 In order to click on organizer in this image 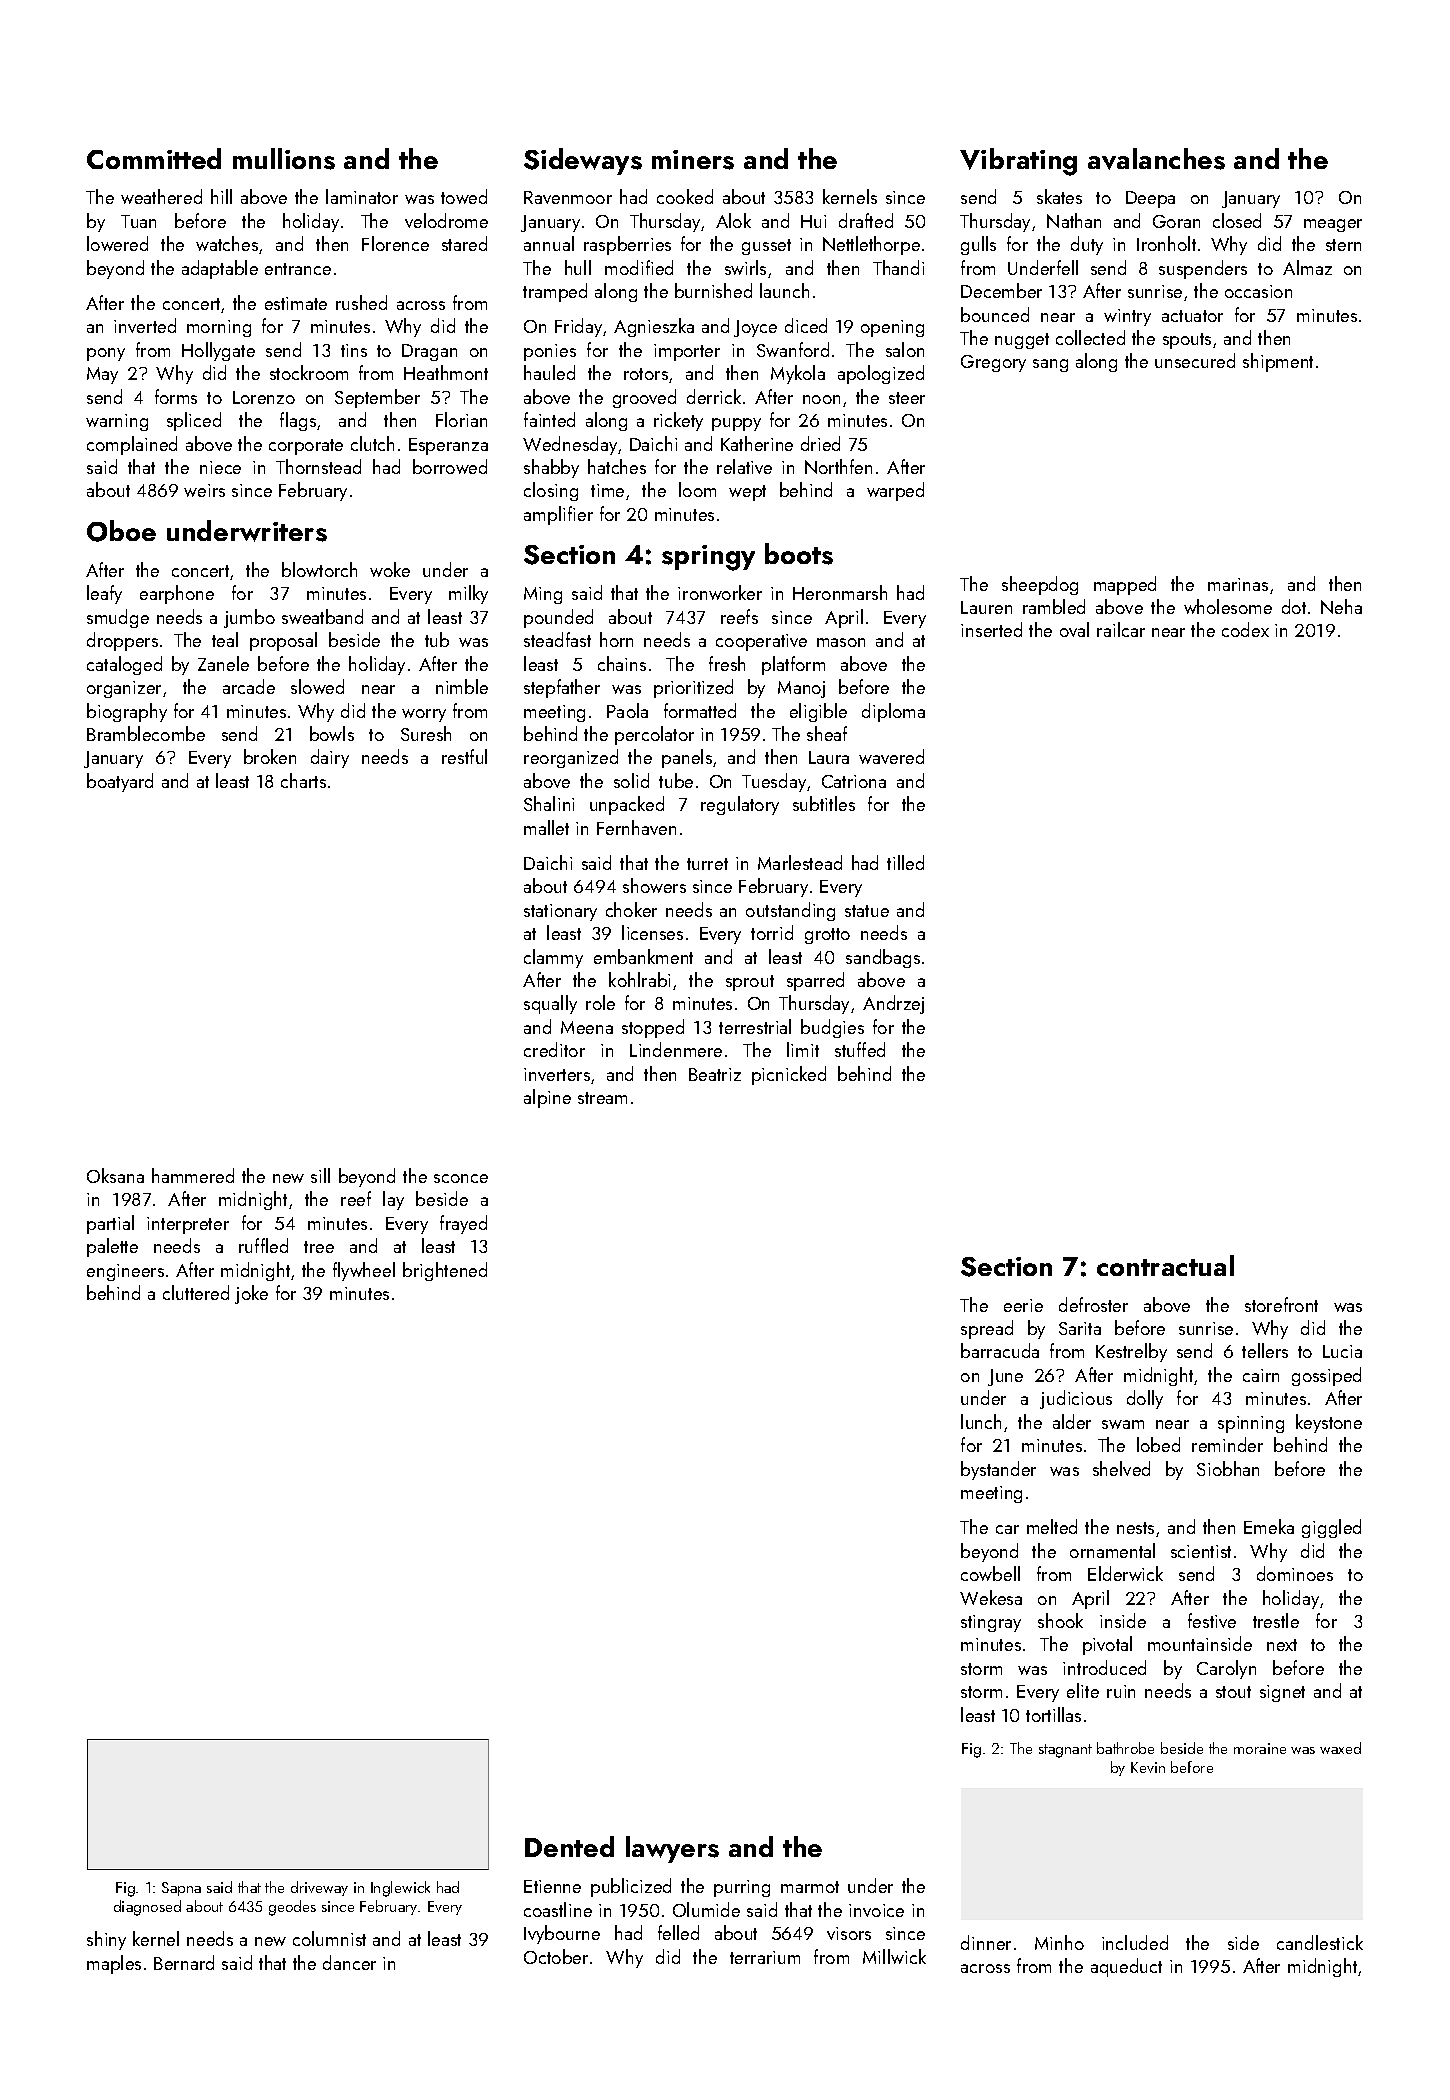, I will do `click(124, 689)`.
